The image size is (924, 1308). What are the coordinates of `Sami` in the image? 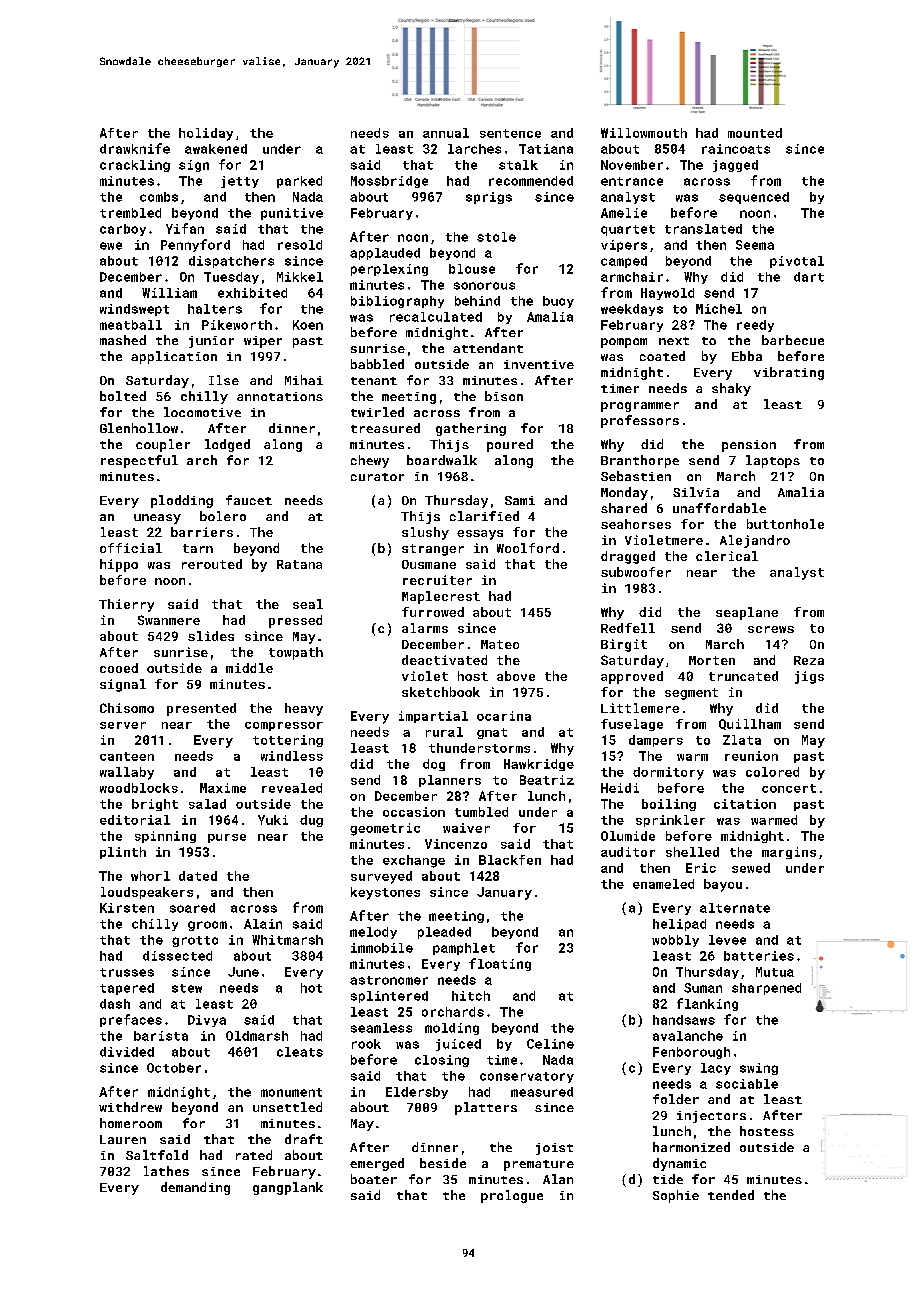 It's located at (520, 500).
